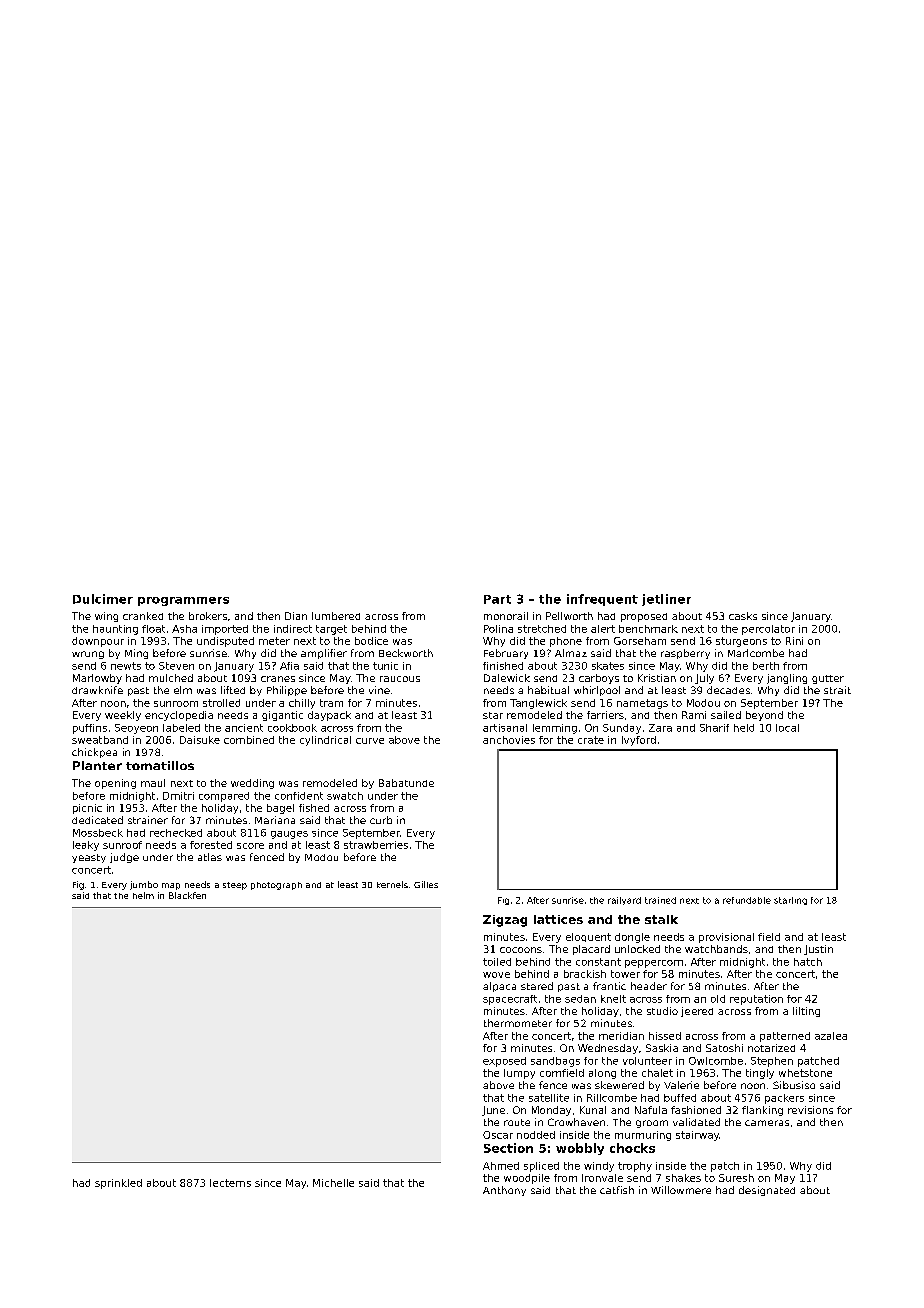 The width and height of the document is (924, 1308). What do you see at coordinates (697, 1012) in the document?
I see `jeered` at bounding box center [697, 1012].
